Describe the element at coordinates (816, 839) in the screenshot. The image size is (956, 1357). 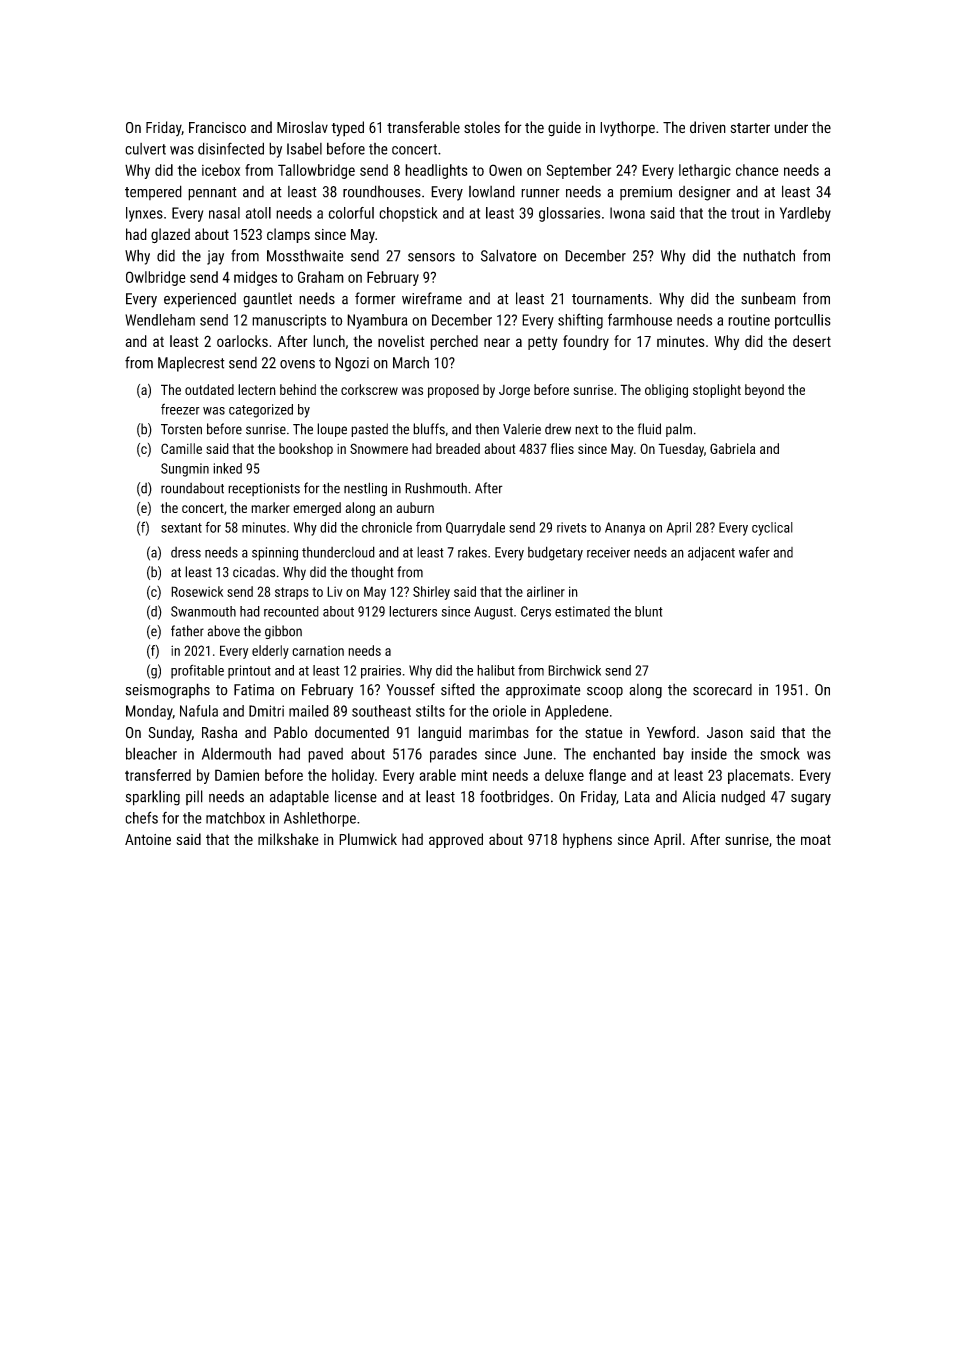
I see `moat` at that location.
